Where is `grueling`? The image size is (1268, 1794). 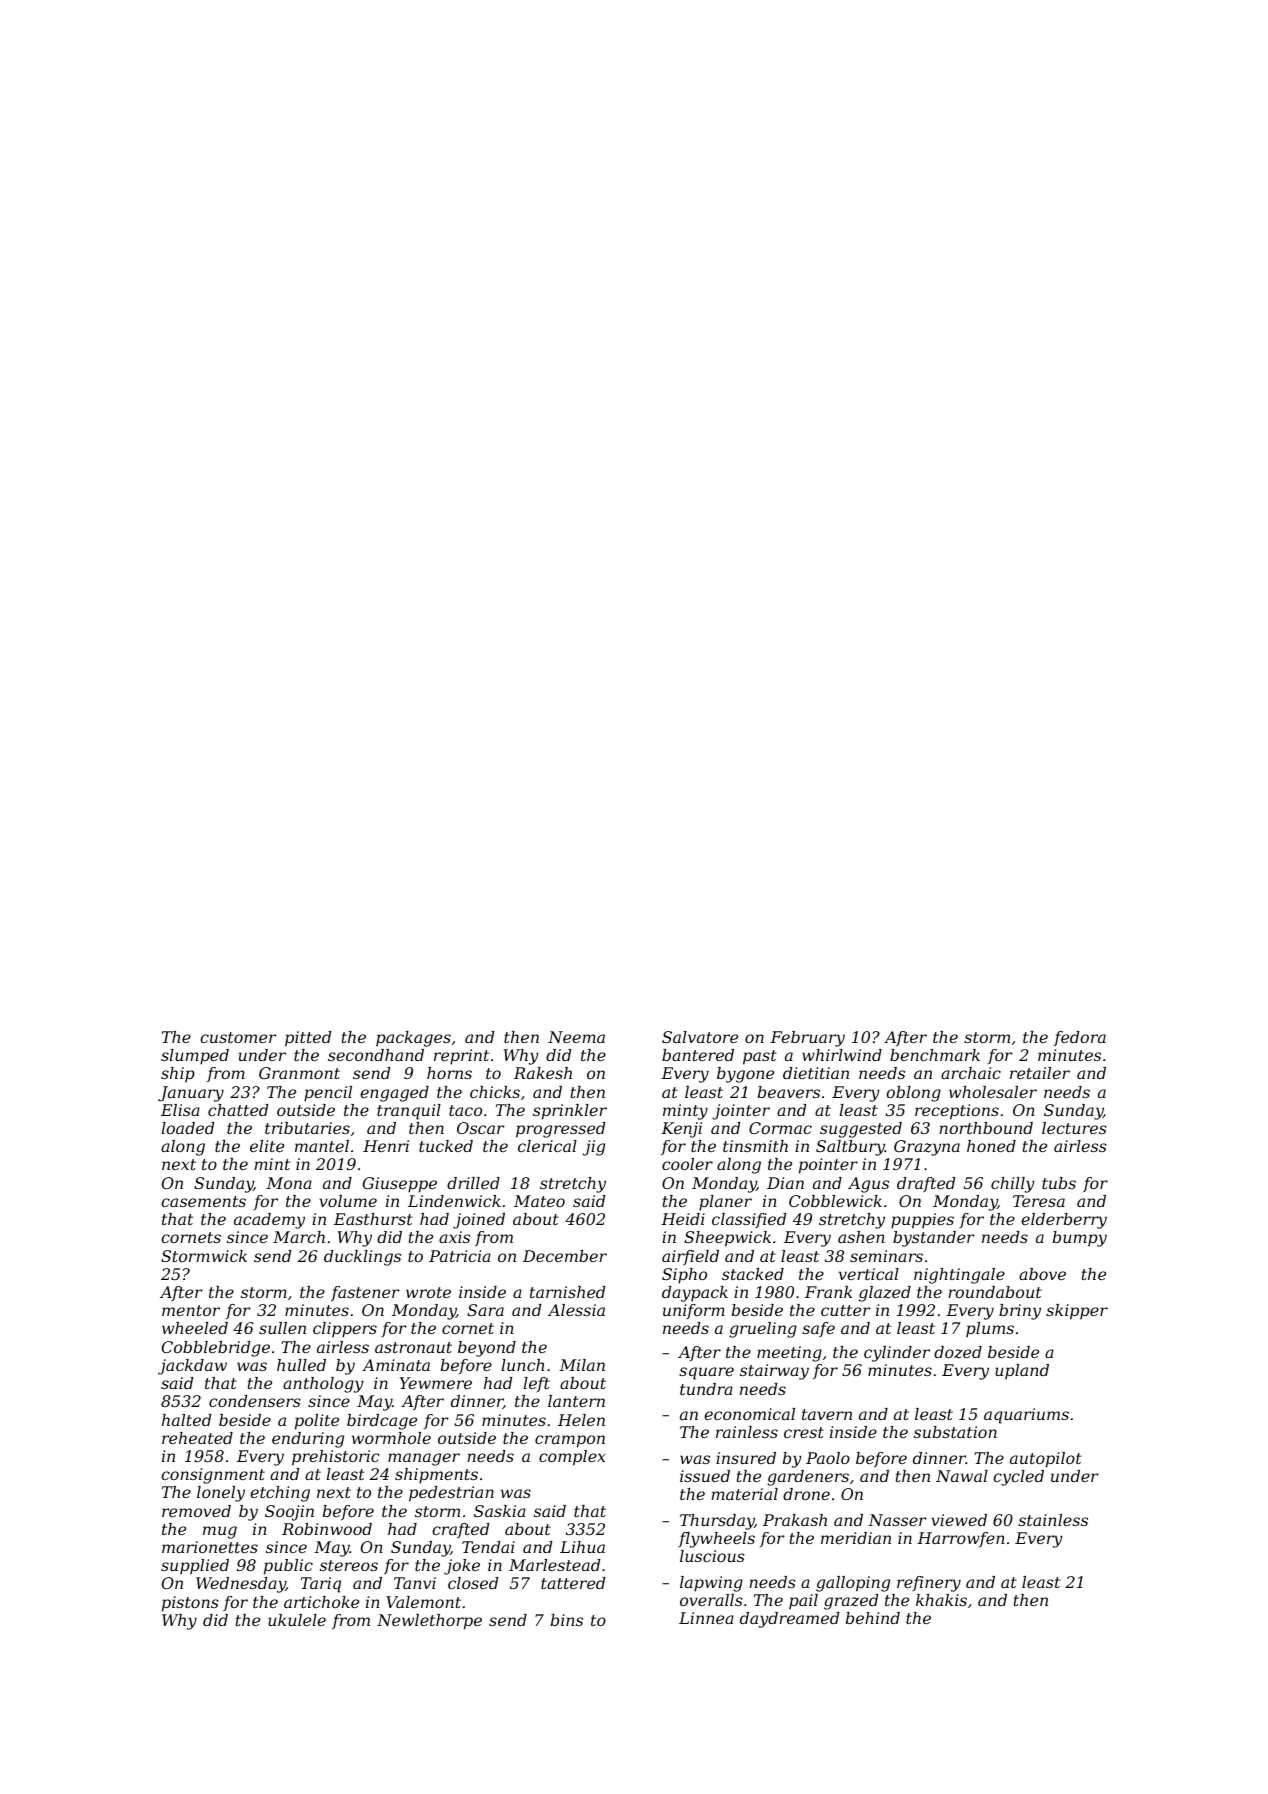 grueling is located at coordinates (763, 1330).
